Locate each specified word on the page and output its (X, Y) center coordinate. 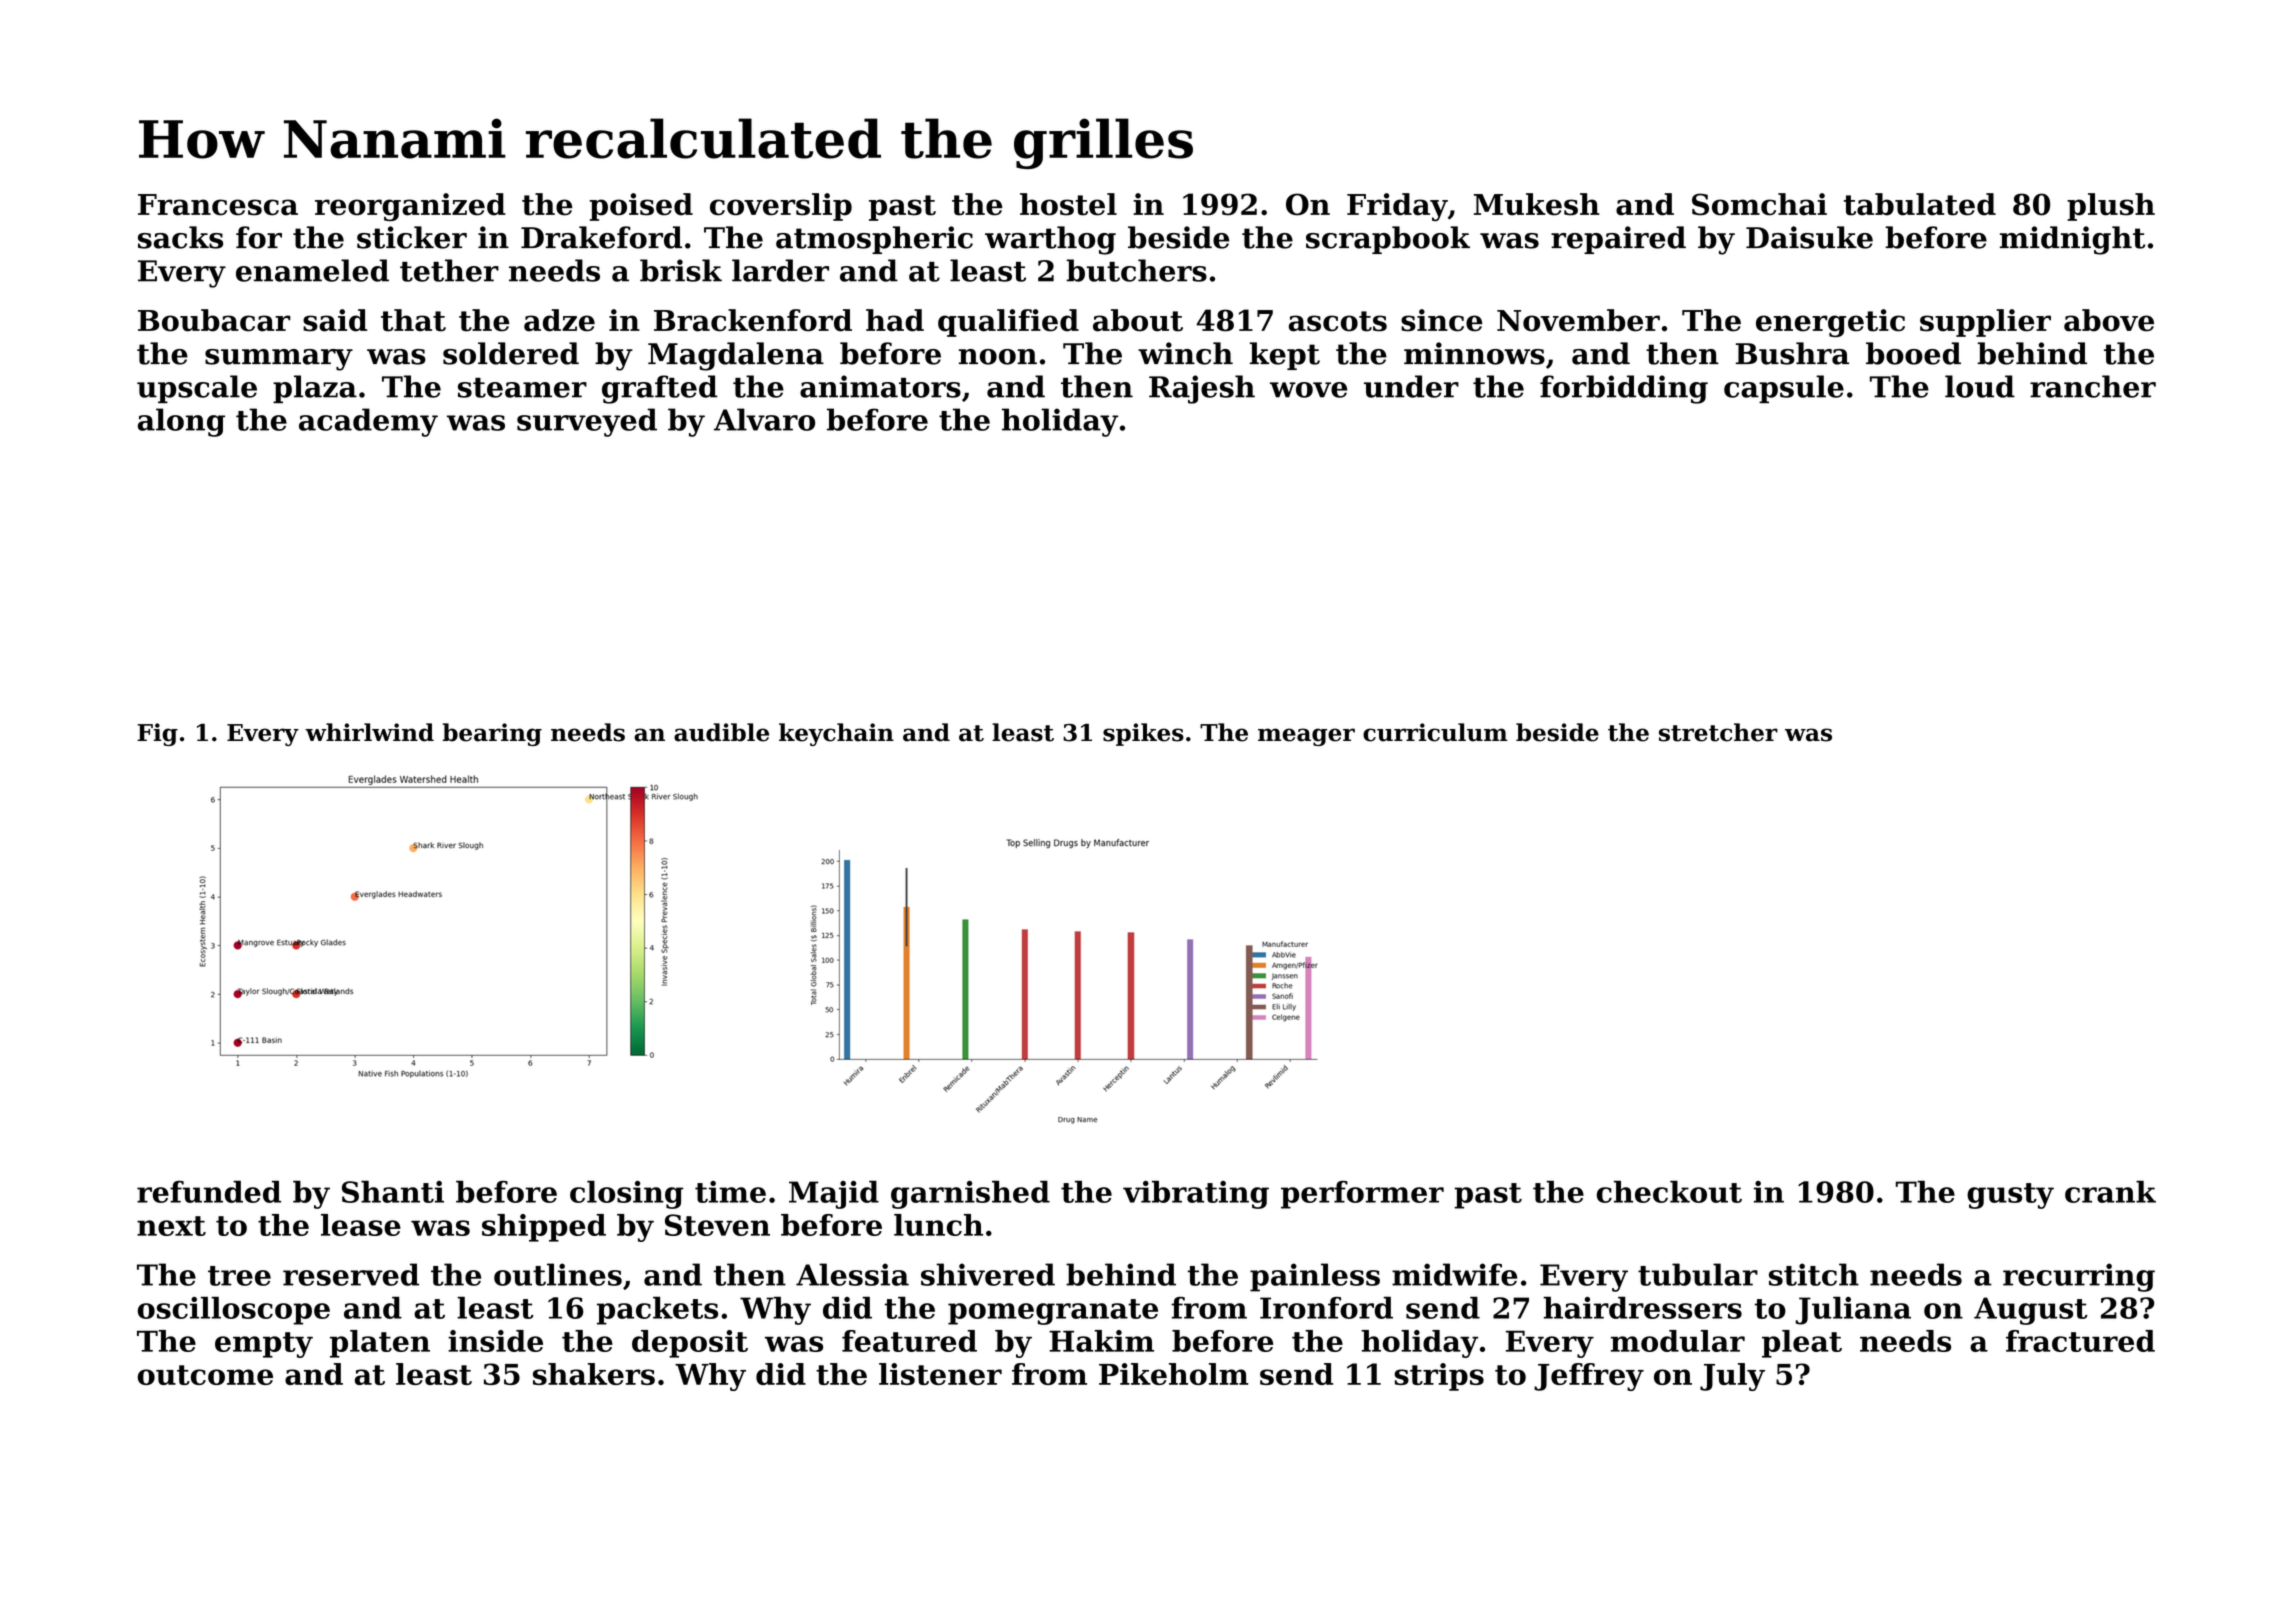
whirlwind (369, 732)
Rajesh (1202, 389)
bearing (492, 734)
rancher (2093, 386)
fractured (2080, 1341)
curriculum (1435, 732)
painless (1315, 1277)
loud (1980, 386)
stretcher (1718, 732)
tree (239, 1276)
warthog (1050, 240)
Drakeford (601, 237)
